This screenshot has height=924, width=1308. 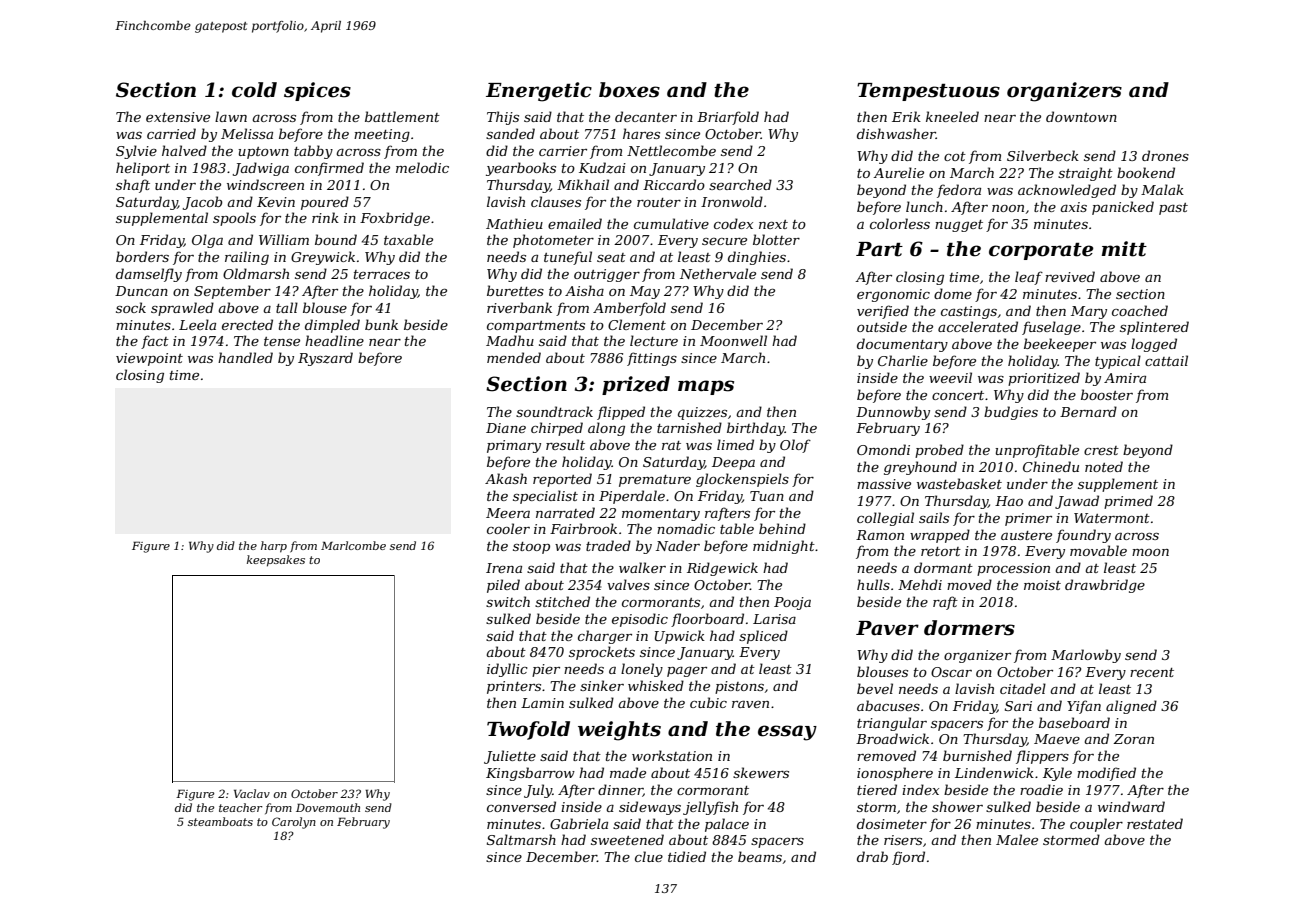 I want to click on switch, so click(x=508, y=601).
